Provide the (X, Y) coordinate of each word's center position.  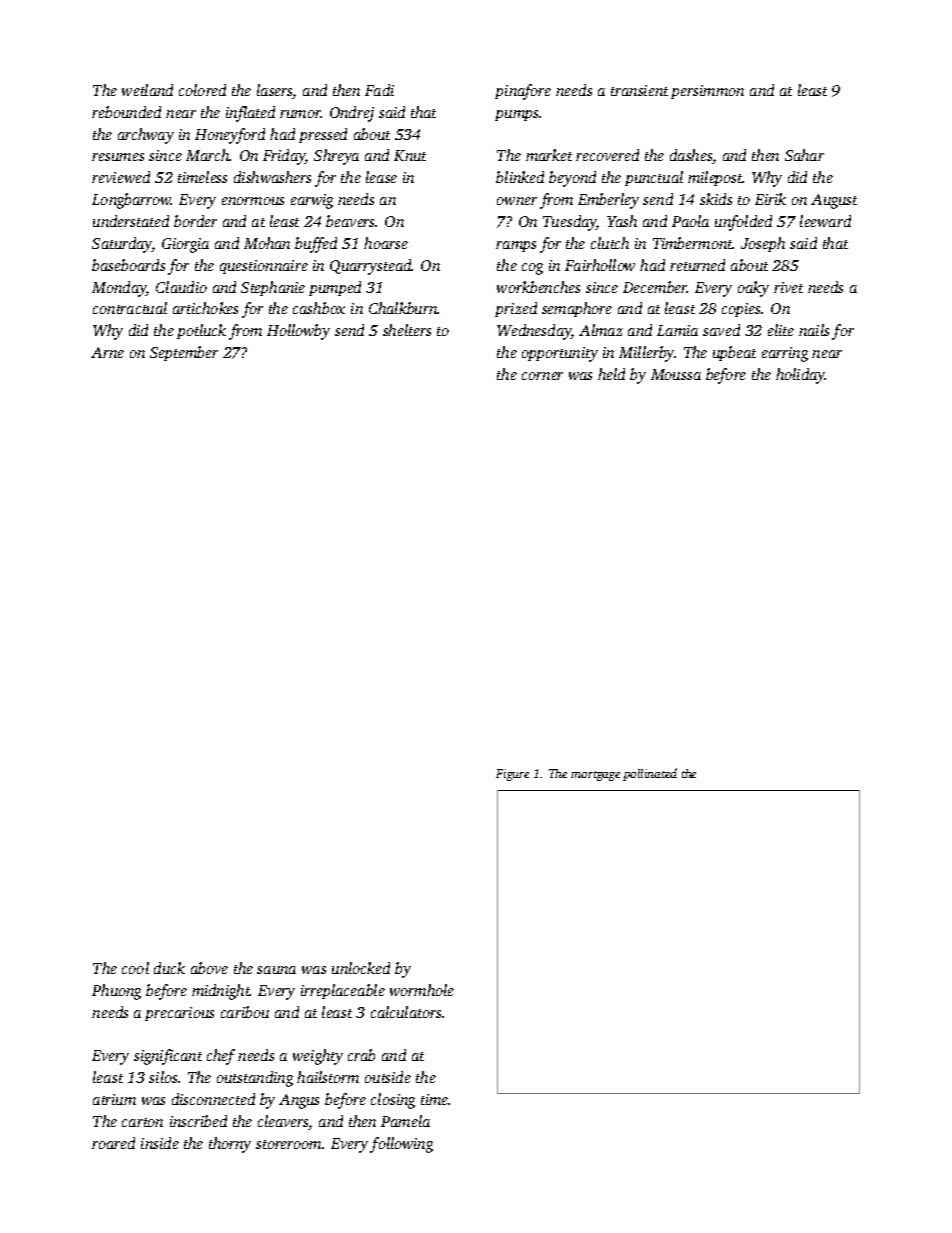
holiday (801, 376)
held (611, 374)
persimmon (707, 92)
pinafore (523, 92)
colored (202, 90)
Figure (512, 775)
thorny (230, 1145)
